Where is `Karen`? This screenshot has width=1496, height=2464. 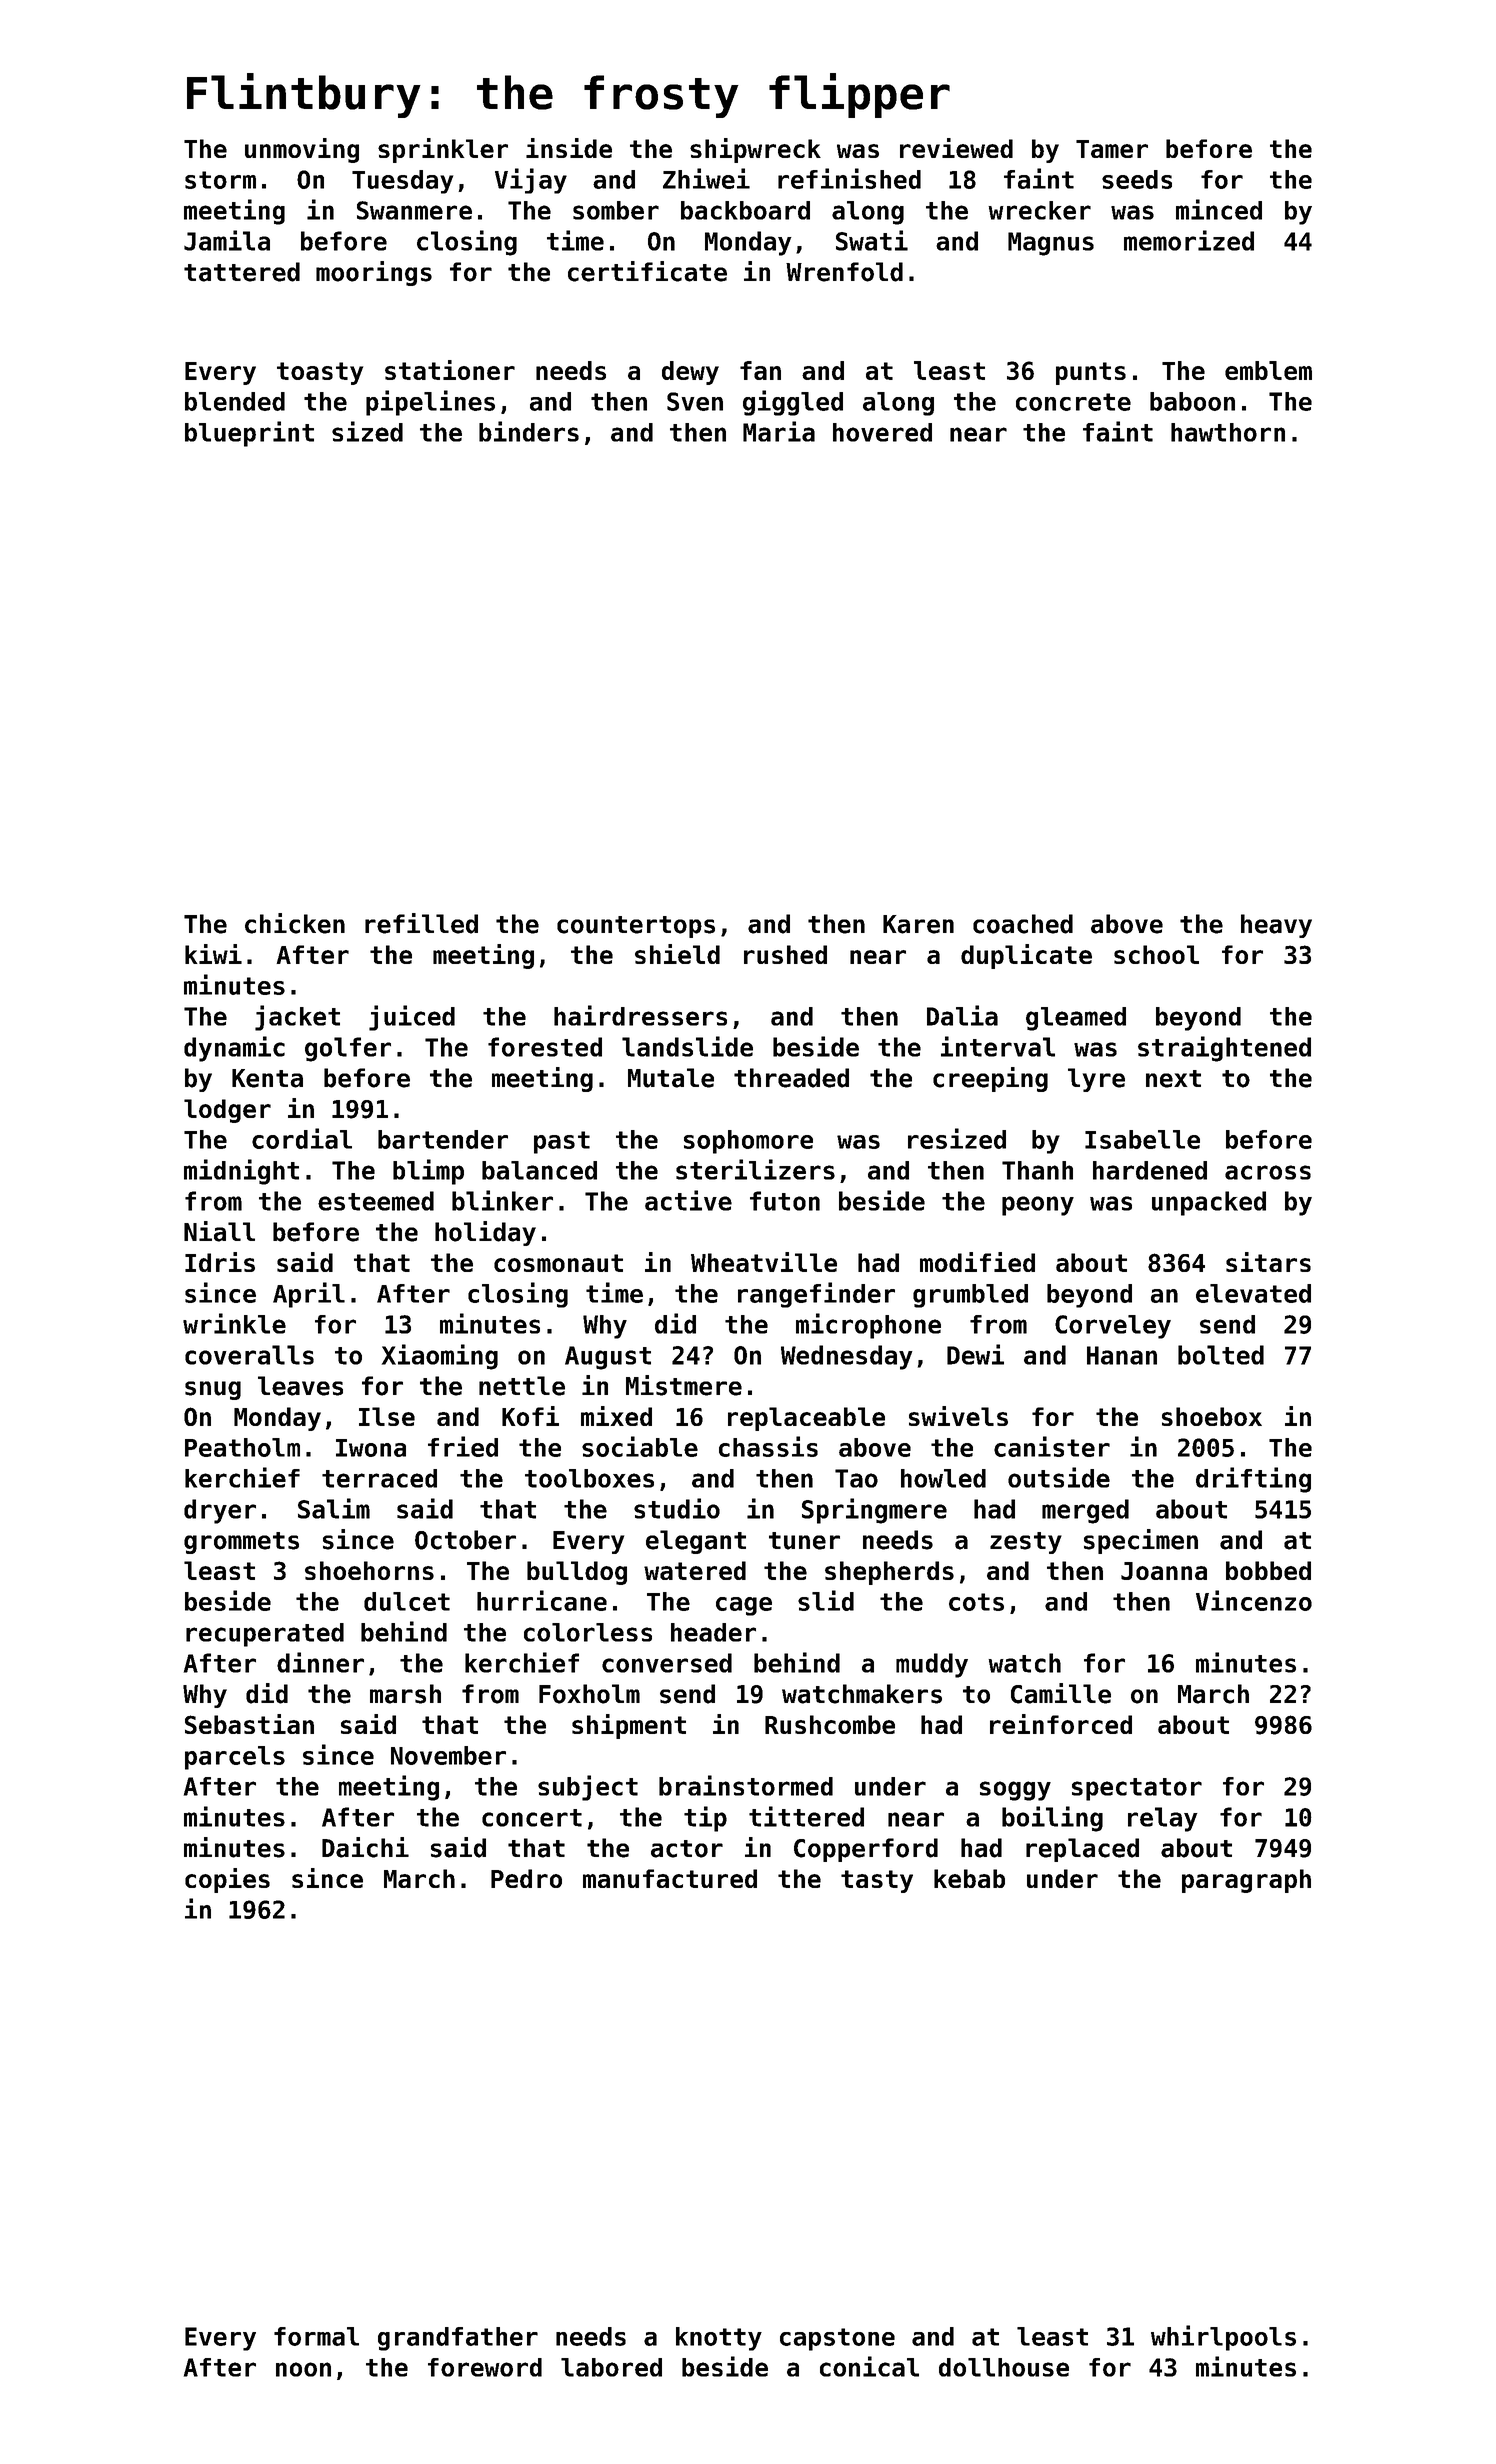
Karen is located at coordinates (918, 924).
